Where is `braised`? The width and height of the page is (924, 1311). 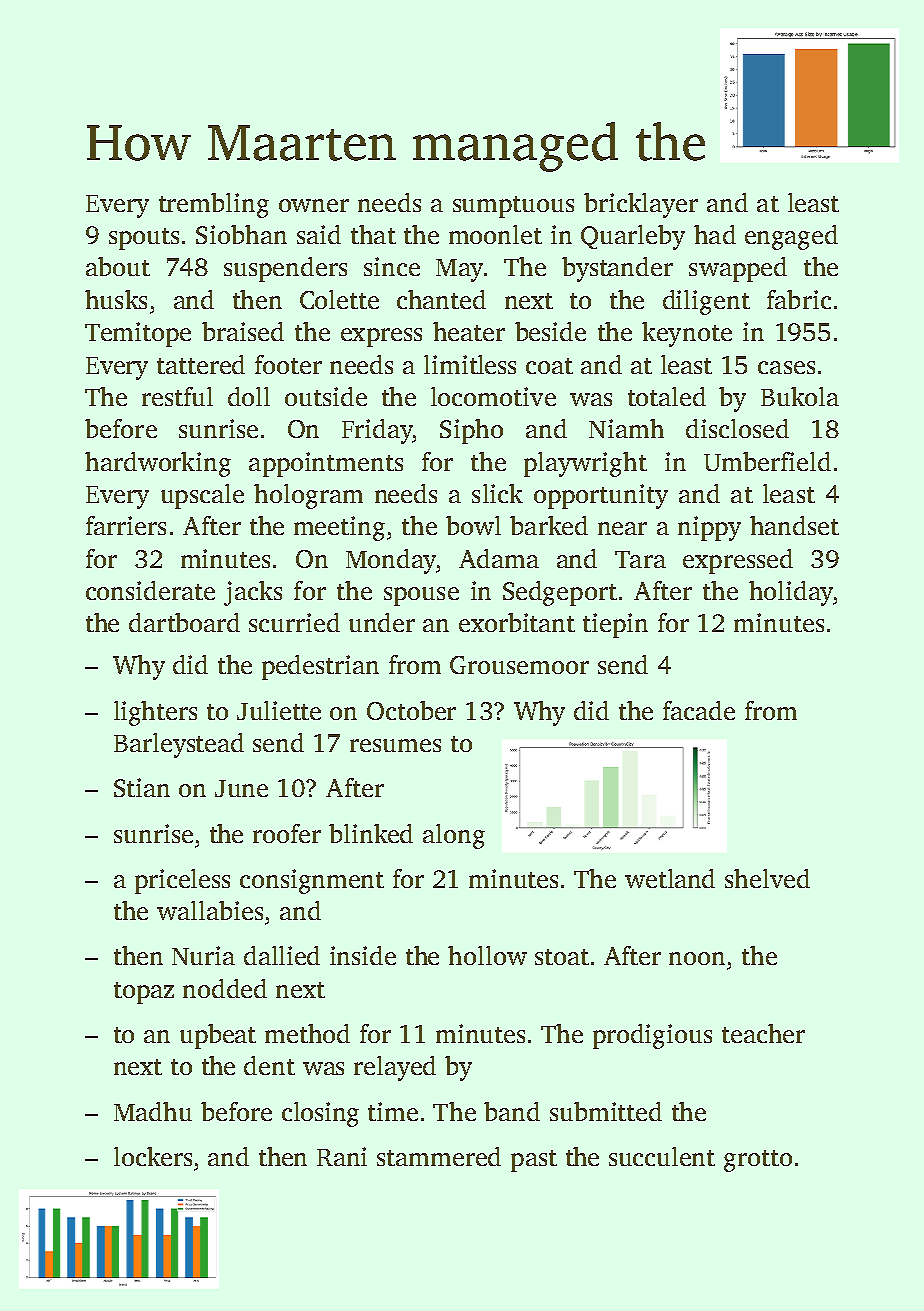
braised is located at coordinates (243, 331).
